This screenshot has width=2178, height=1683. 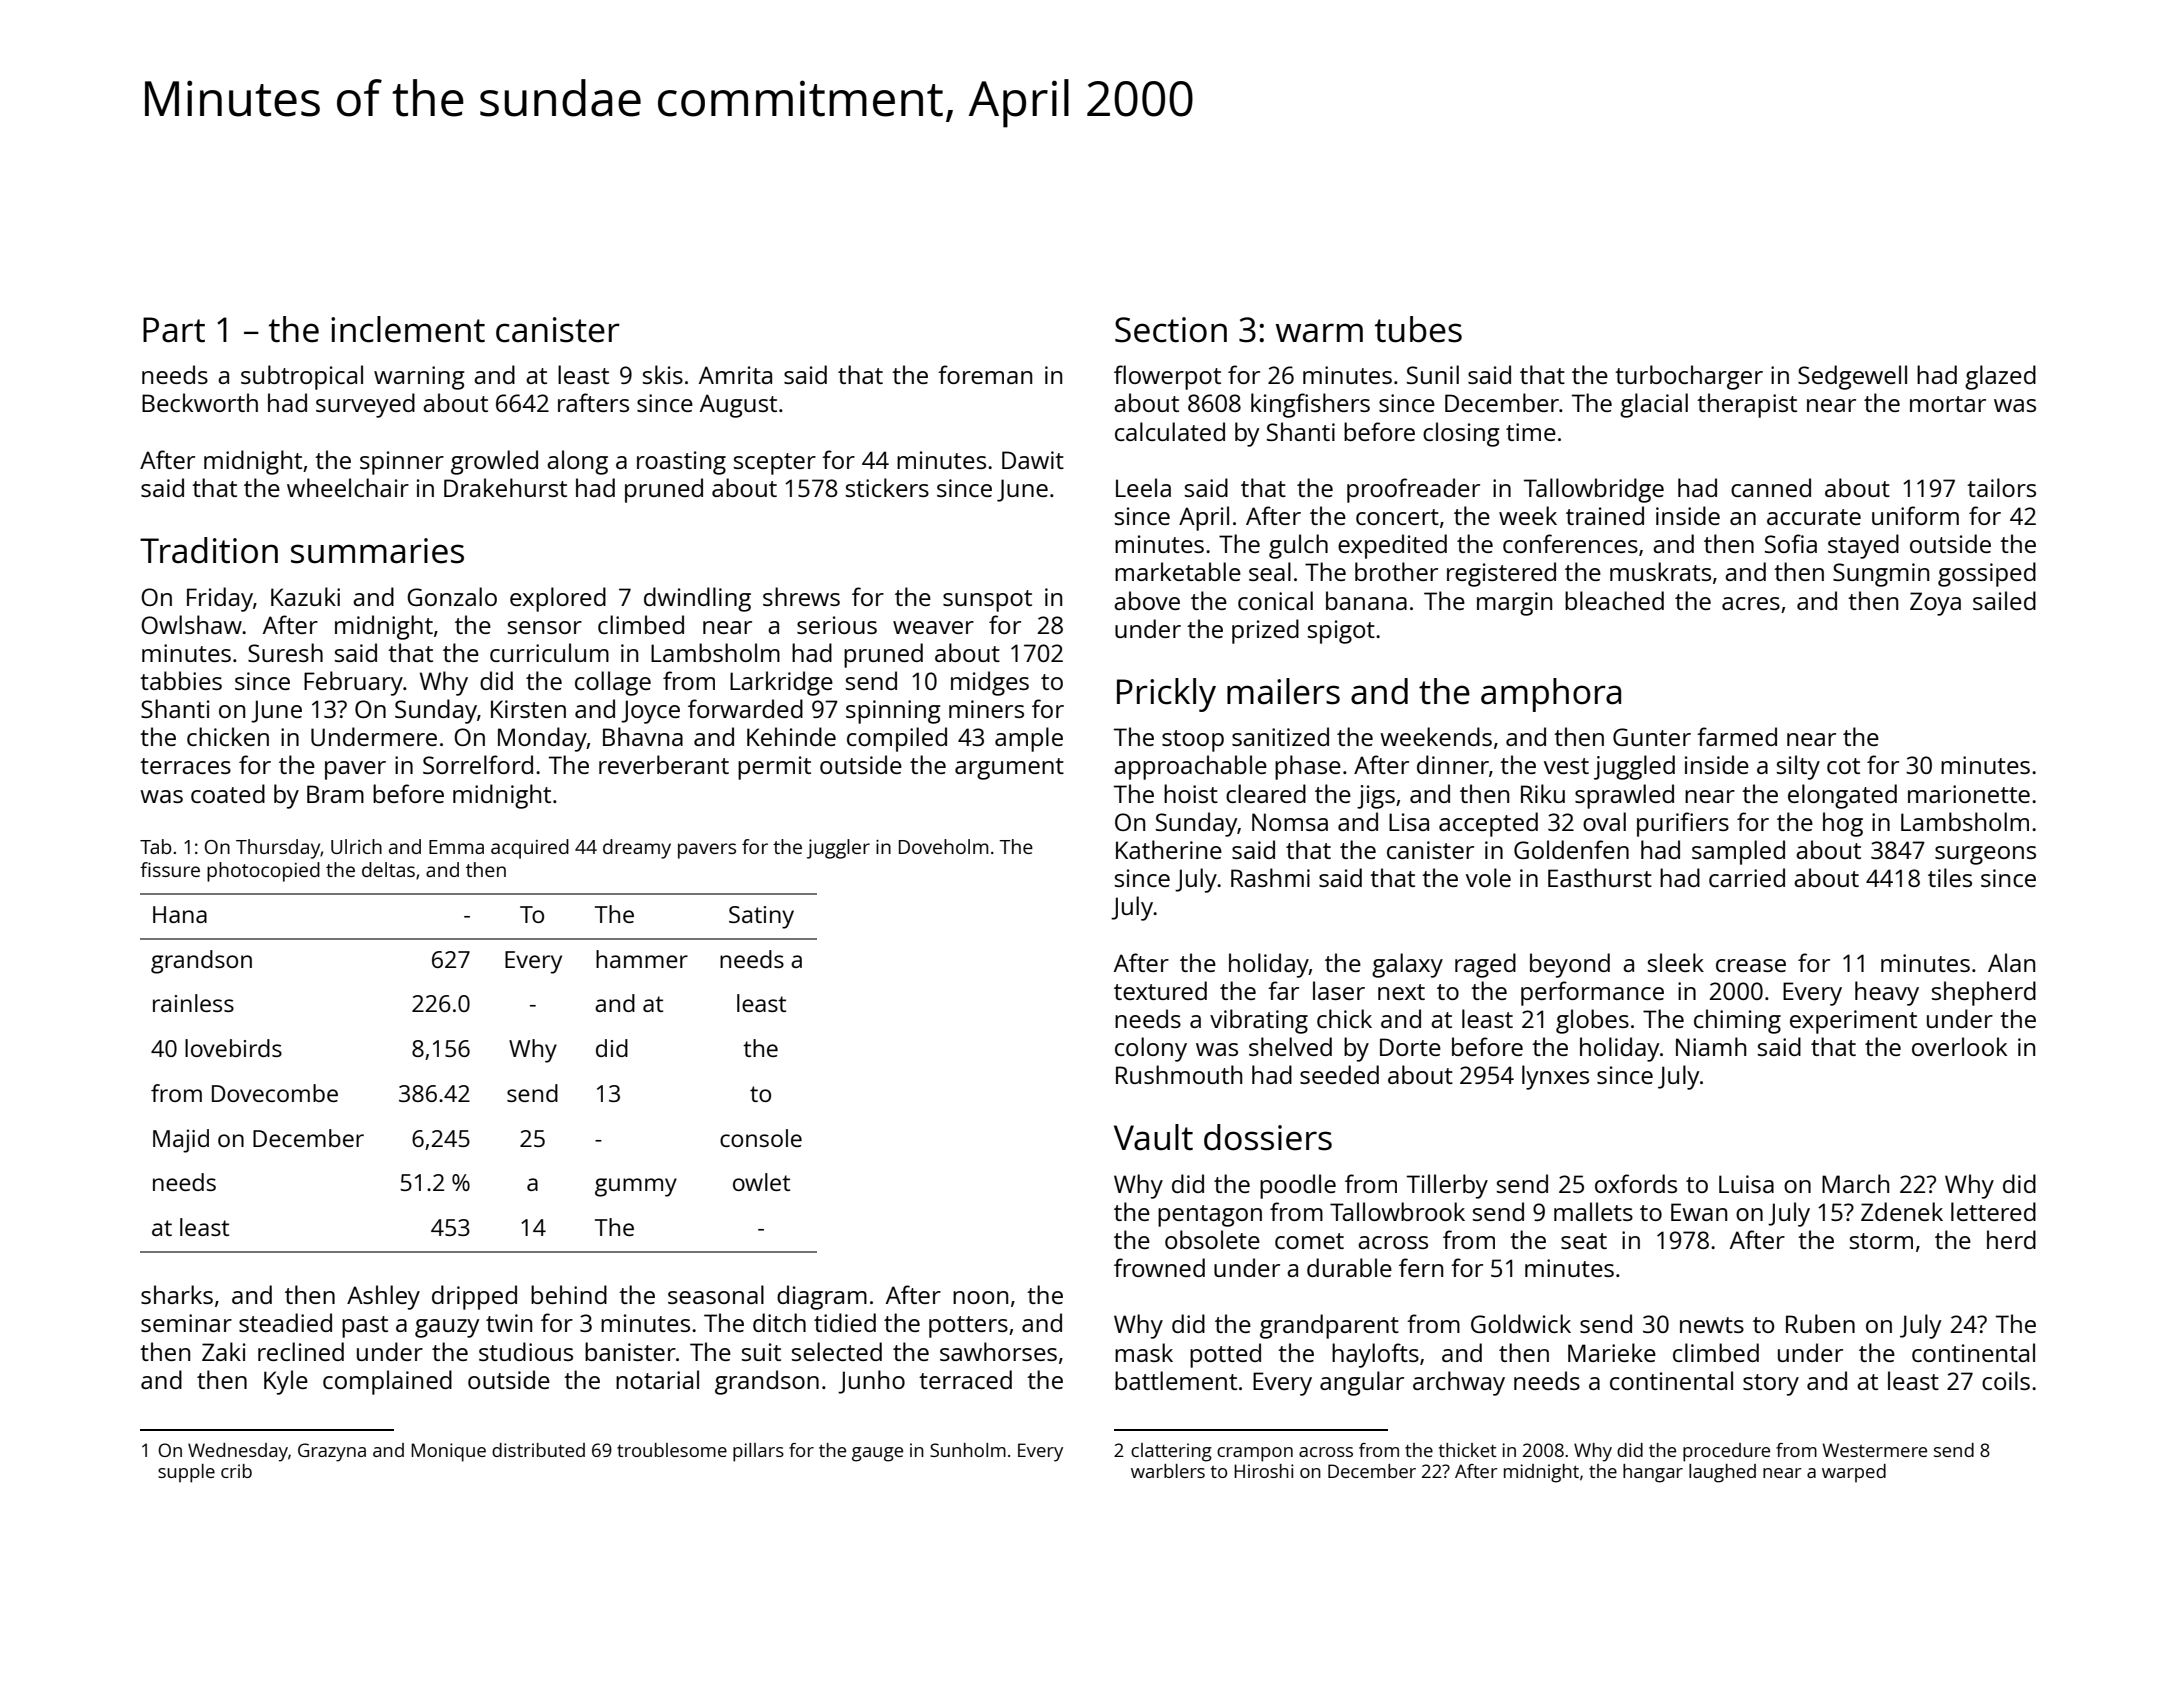 What do you see at coordinates (980, 1297) in the screenshot?
I see `noon` at bounding box center [980, 1297].
